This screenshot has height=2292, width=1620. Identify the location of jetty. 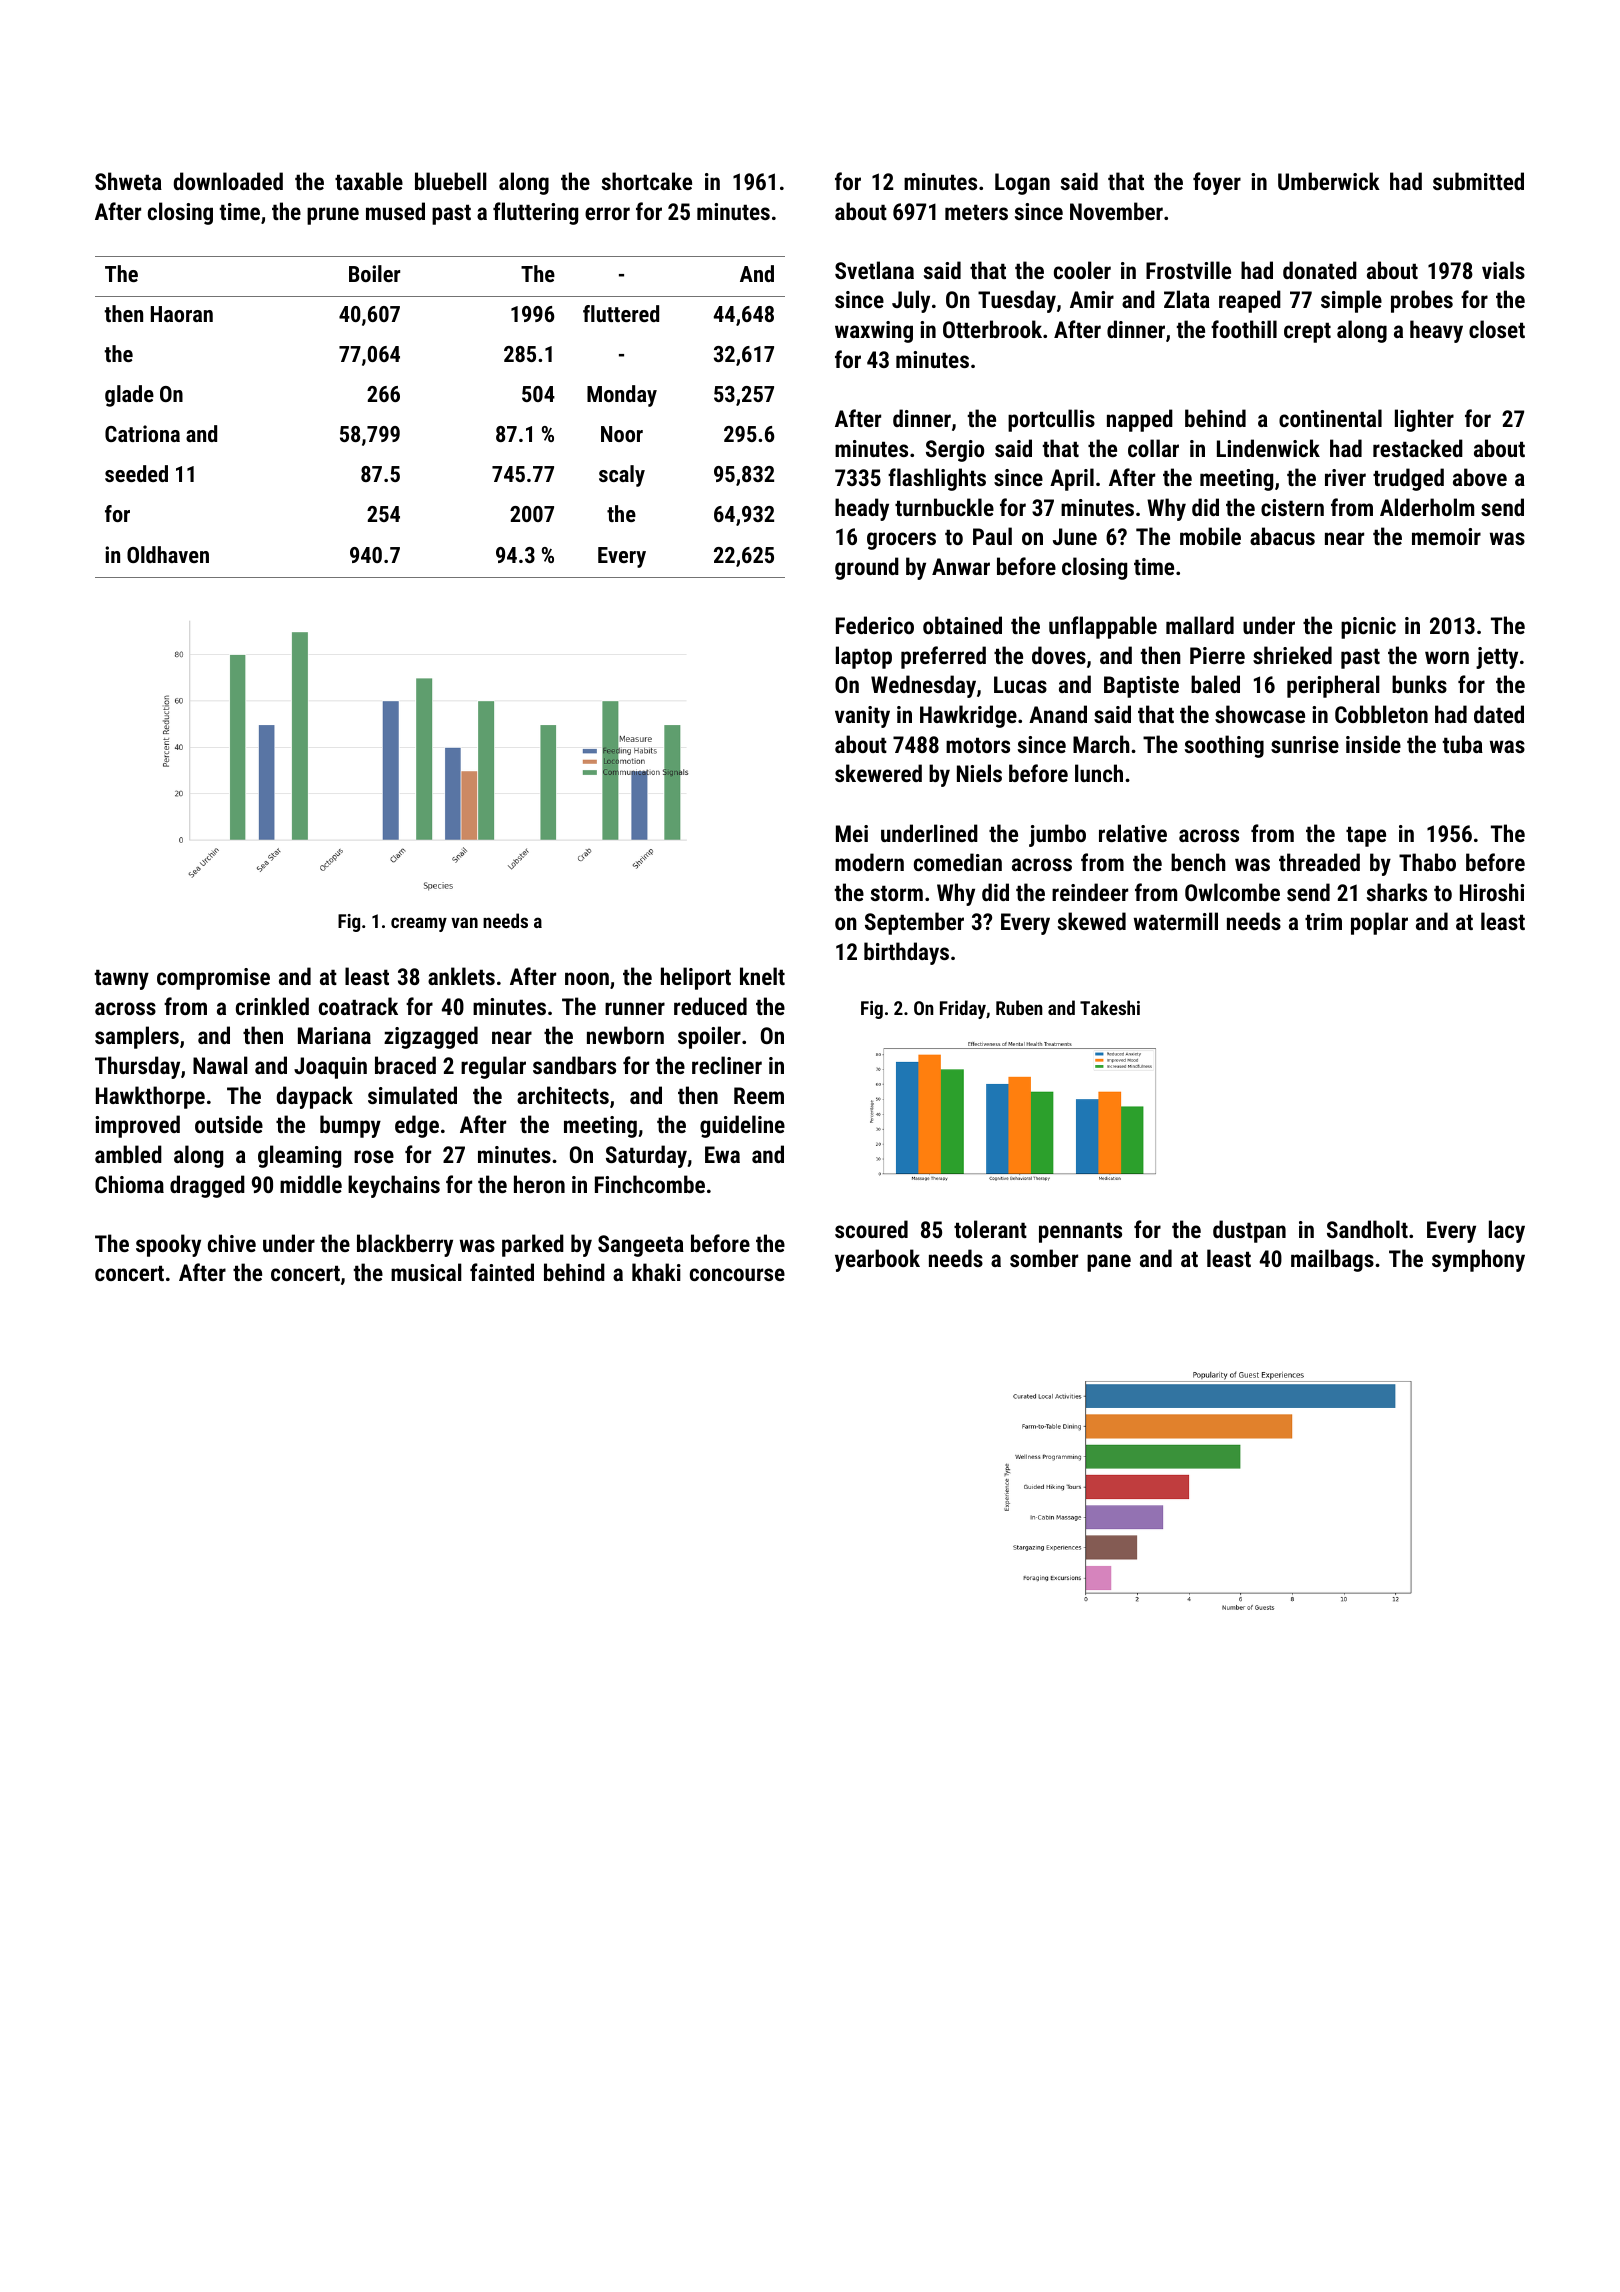
(1497, 658).
